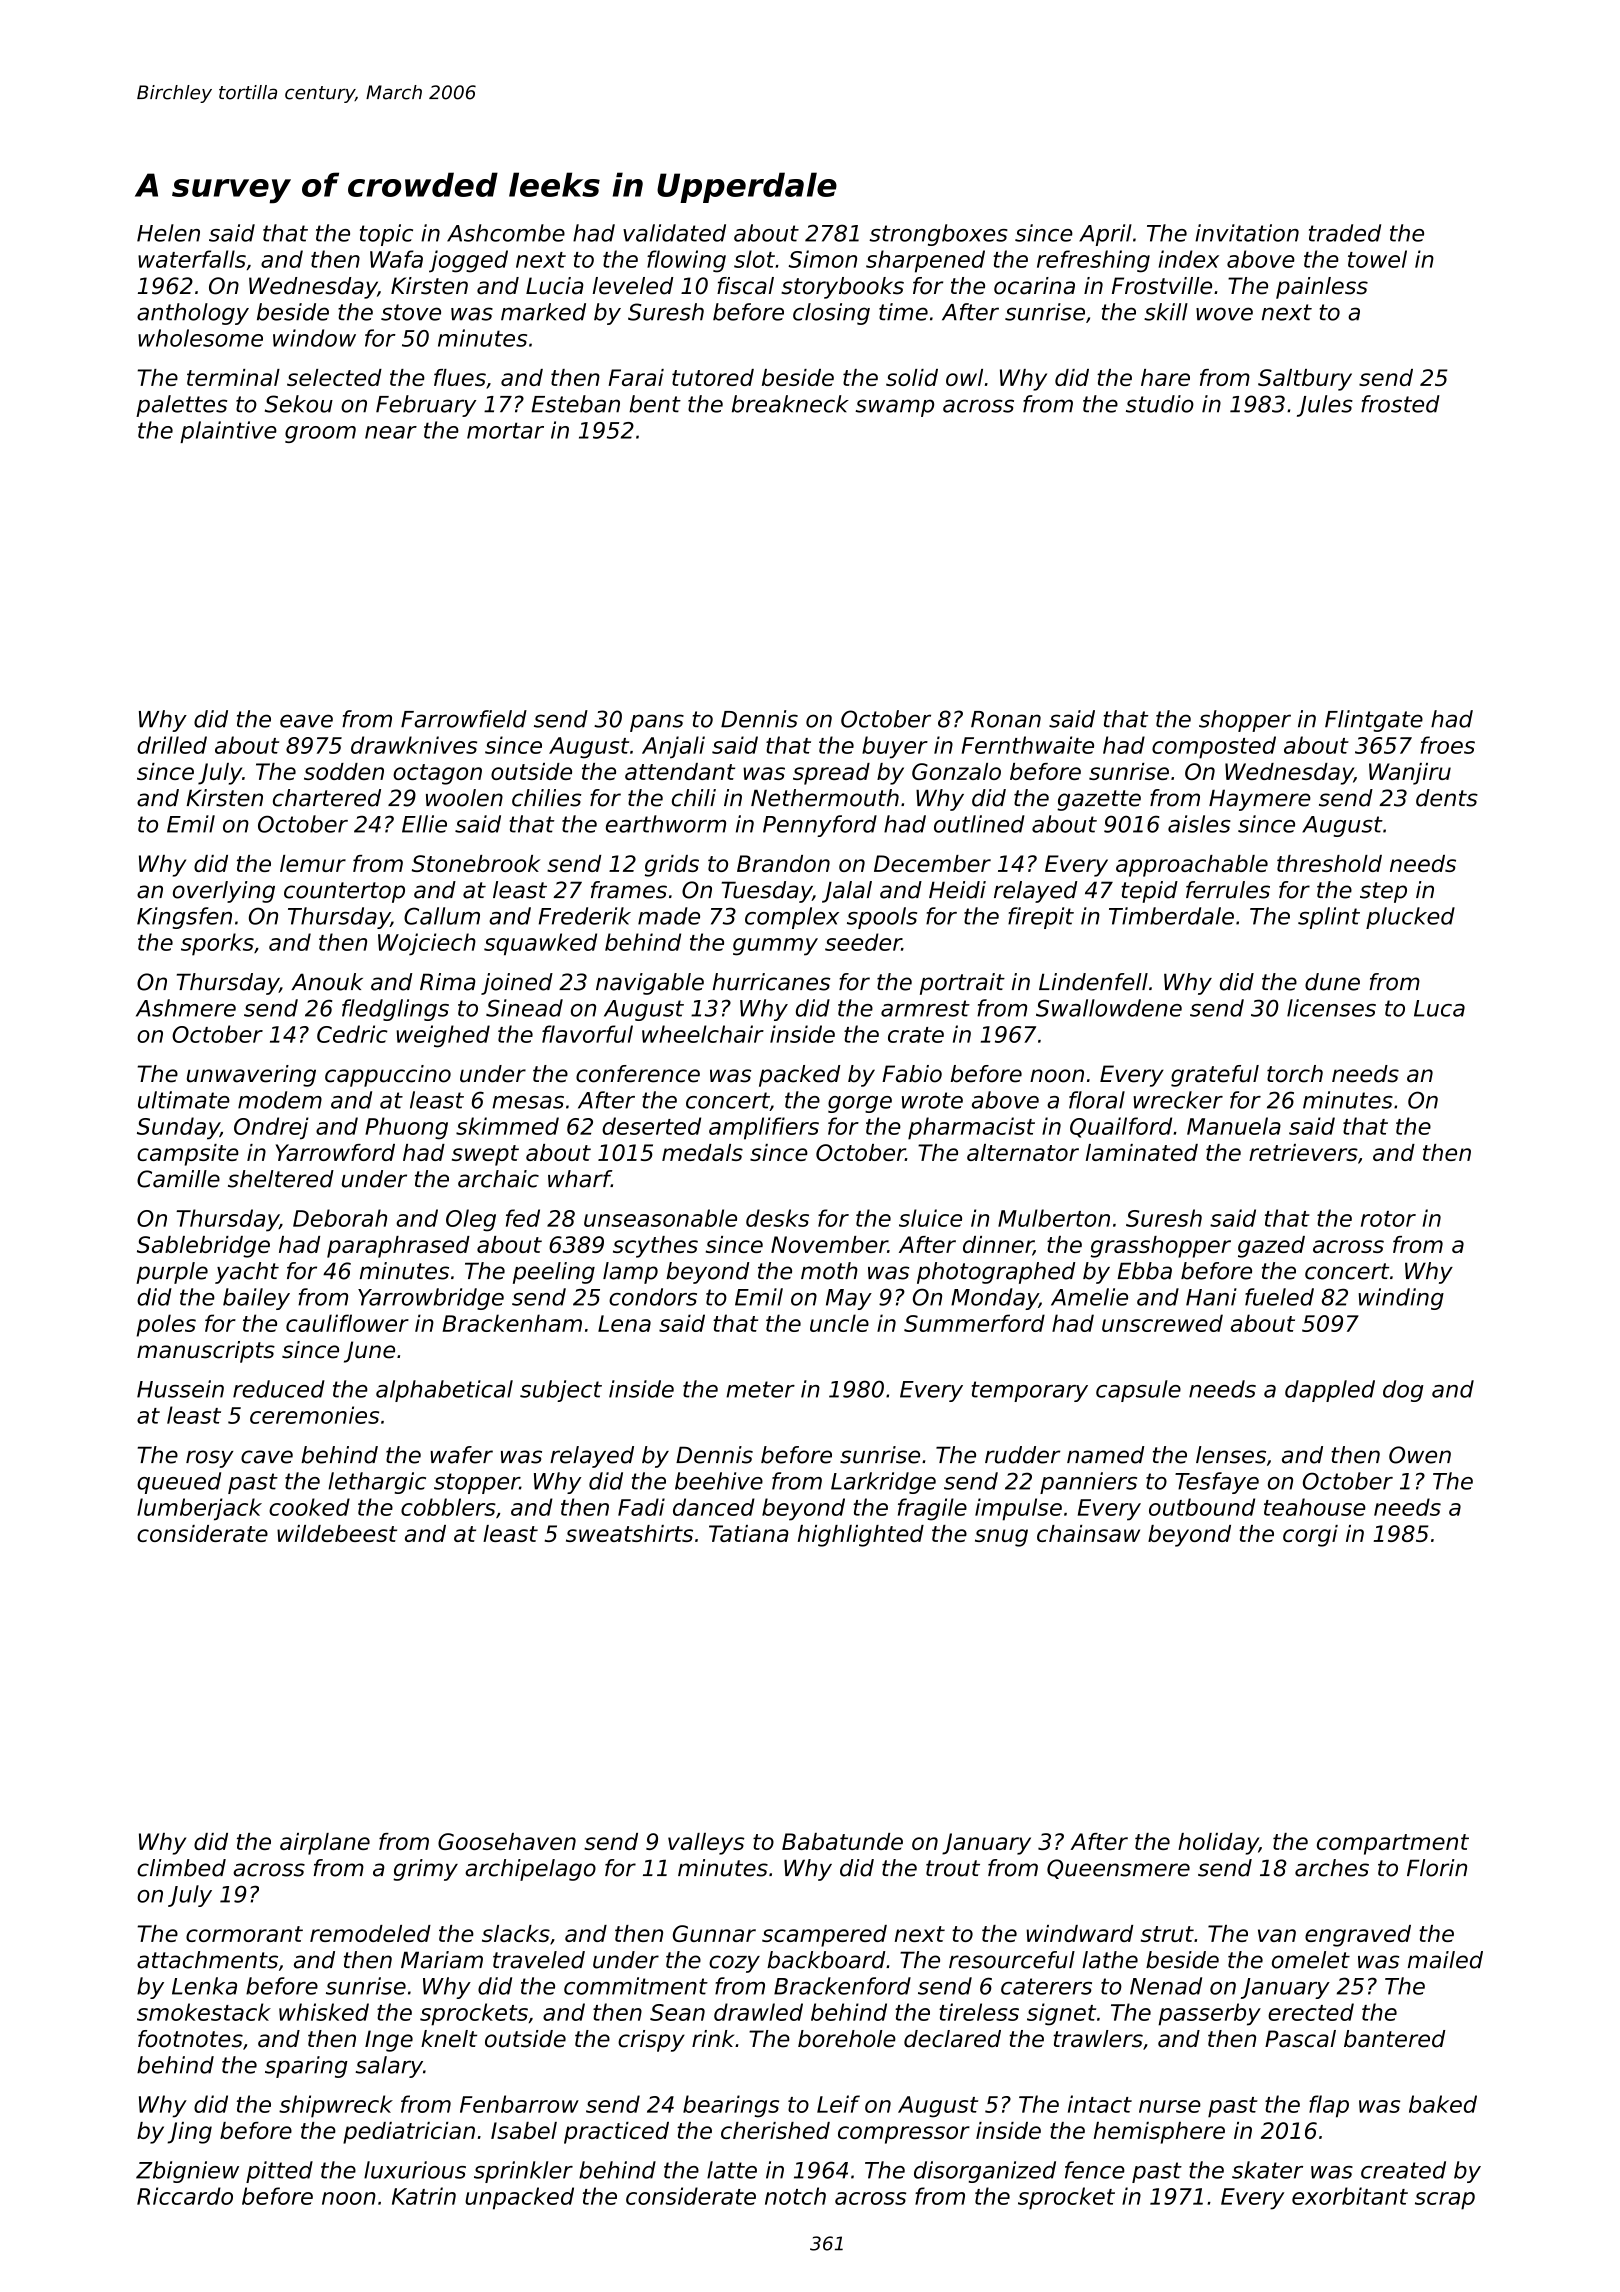  Describe the element at coordinates (1160, 404) in the document. I see `studio` at that location.
